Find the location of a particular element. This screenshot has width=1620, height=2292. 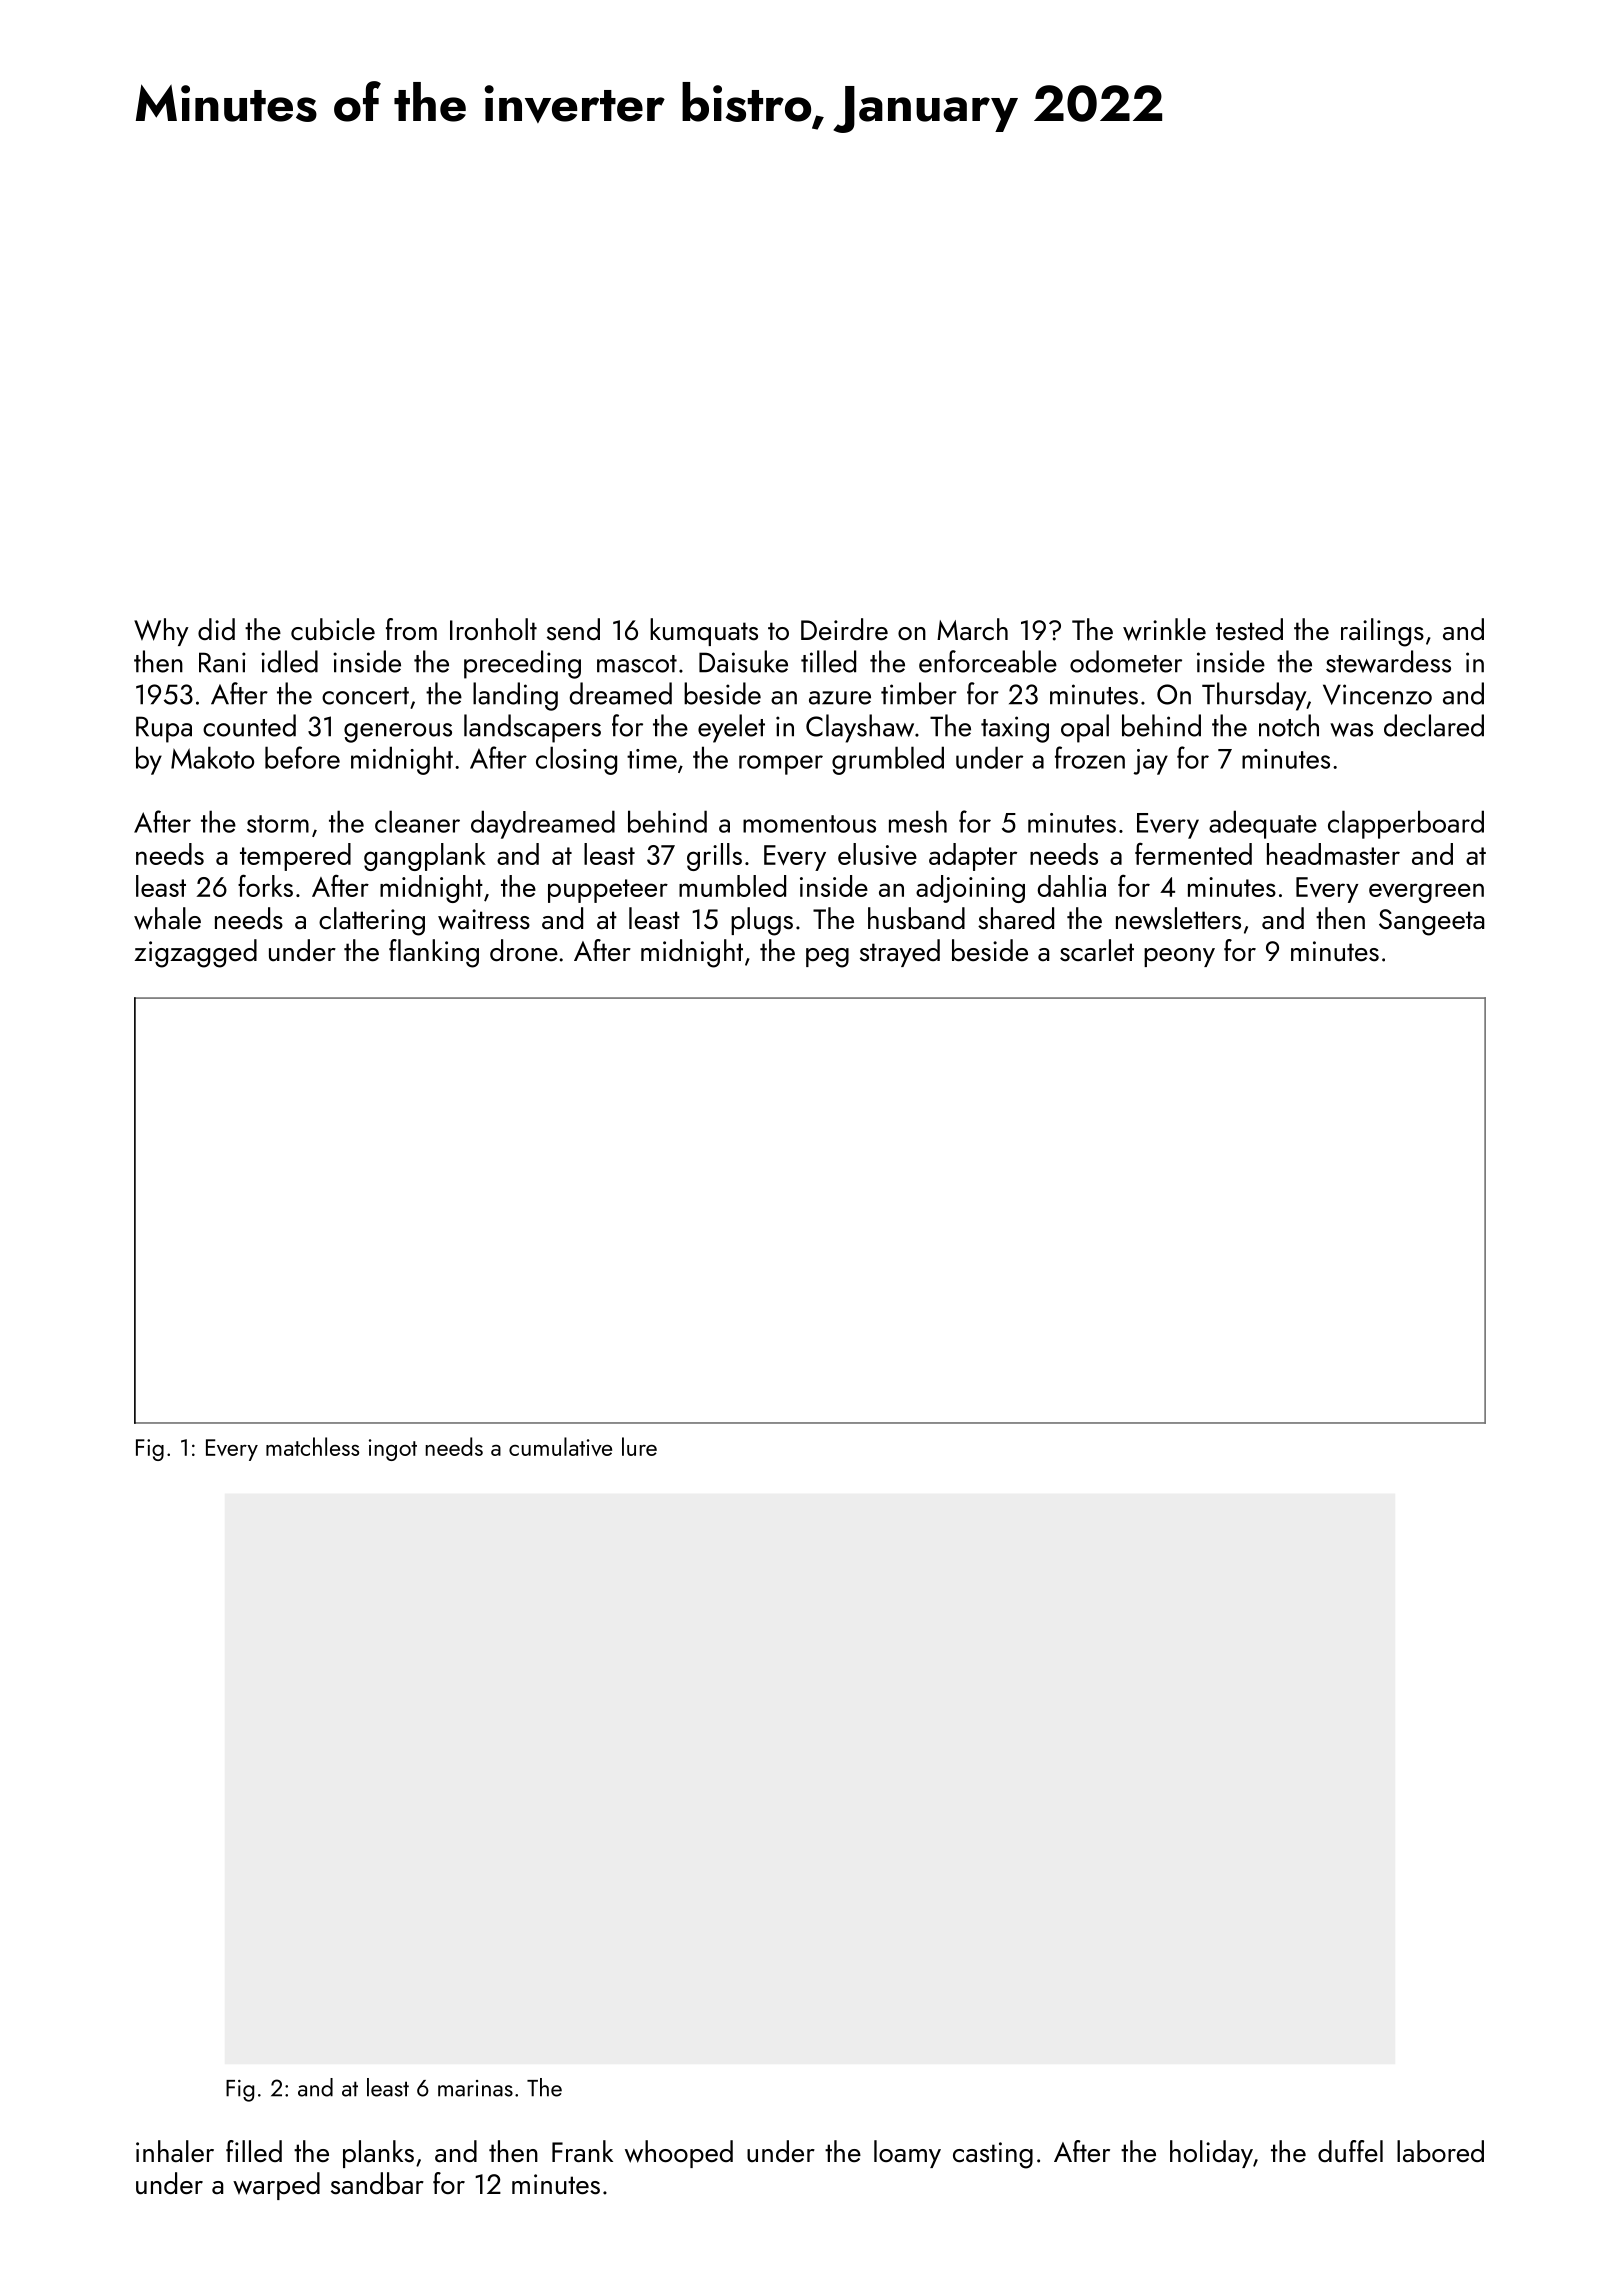

sandbar is located at coordinates (377, 2183).
